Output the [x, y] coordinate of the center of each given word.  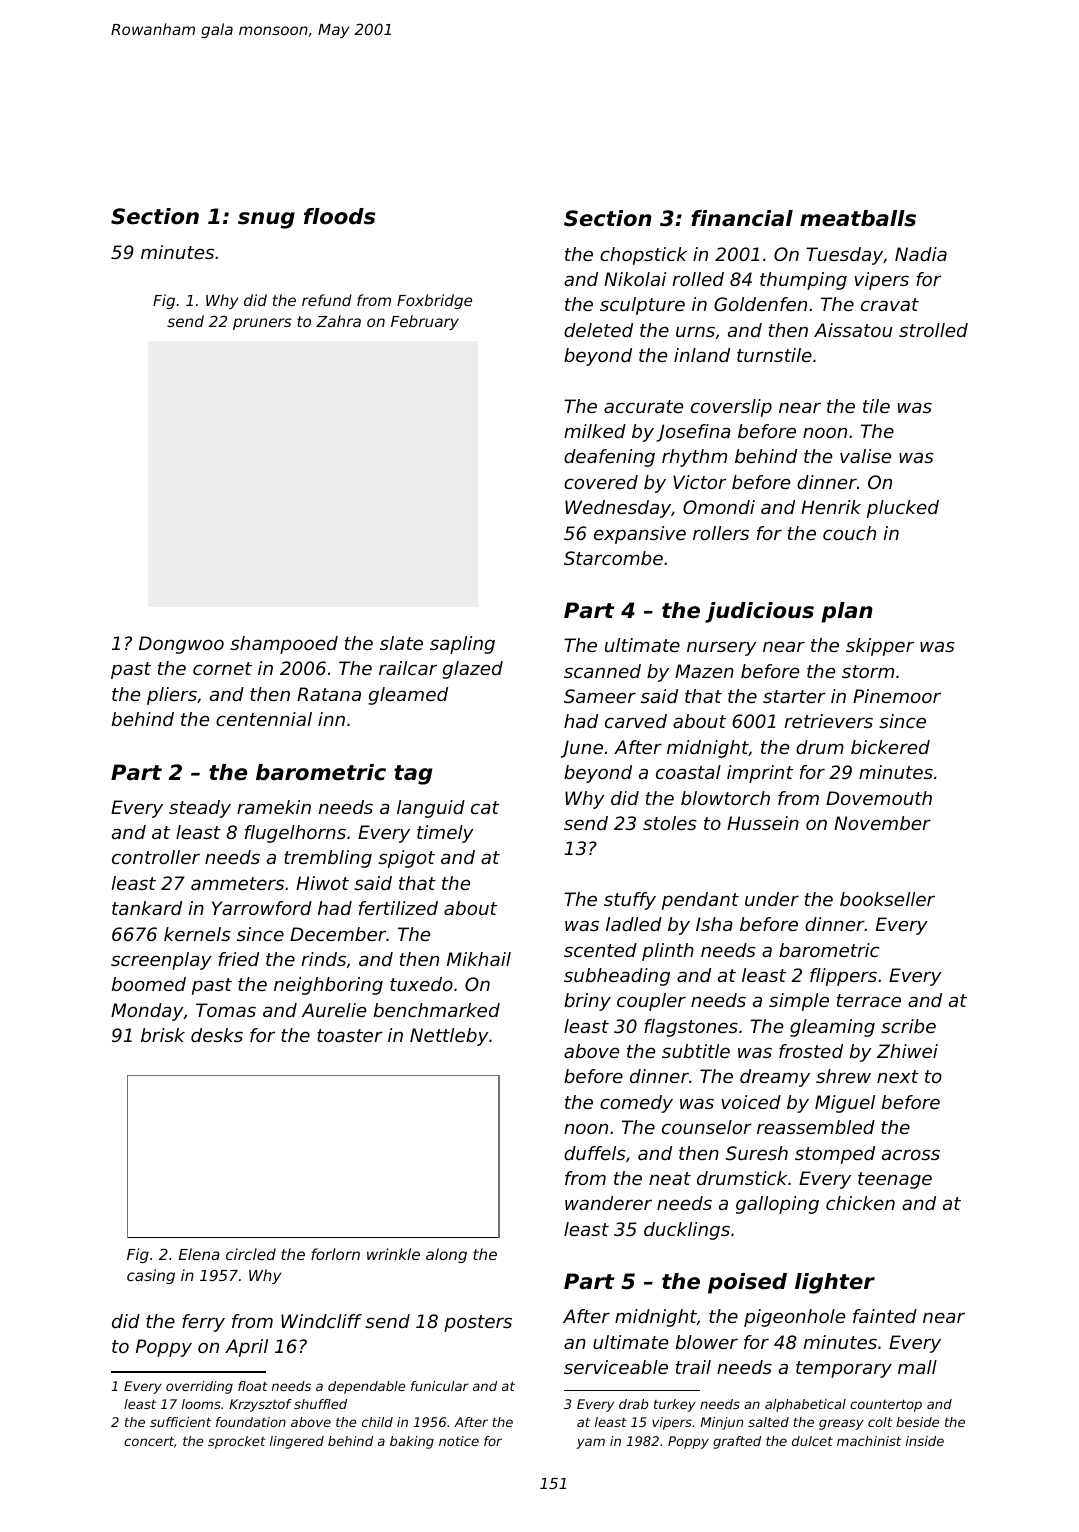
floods [339, 216]
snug [266, 220]
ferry [203, 1323]
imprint [760, 774]
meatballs [858, 218]
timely [445, 834]
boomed [149, 984]
